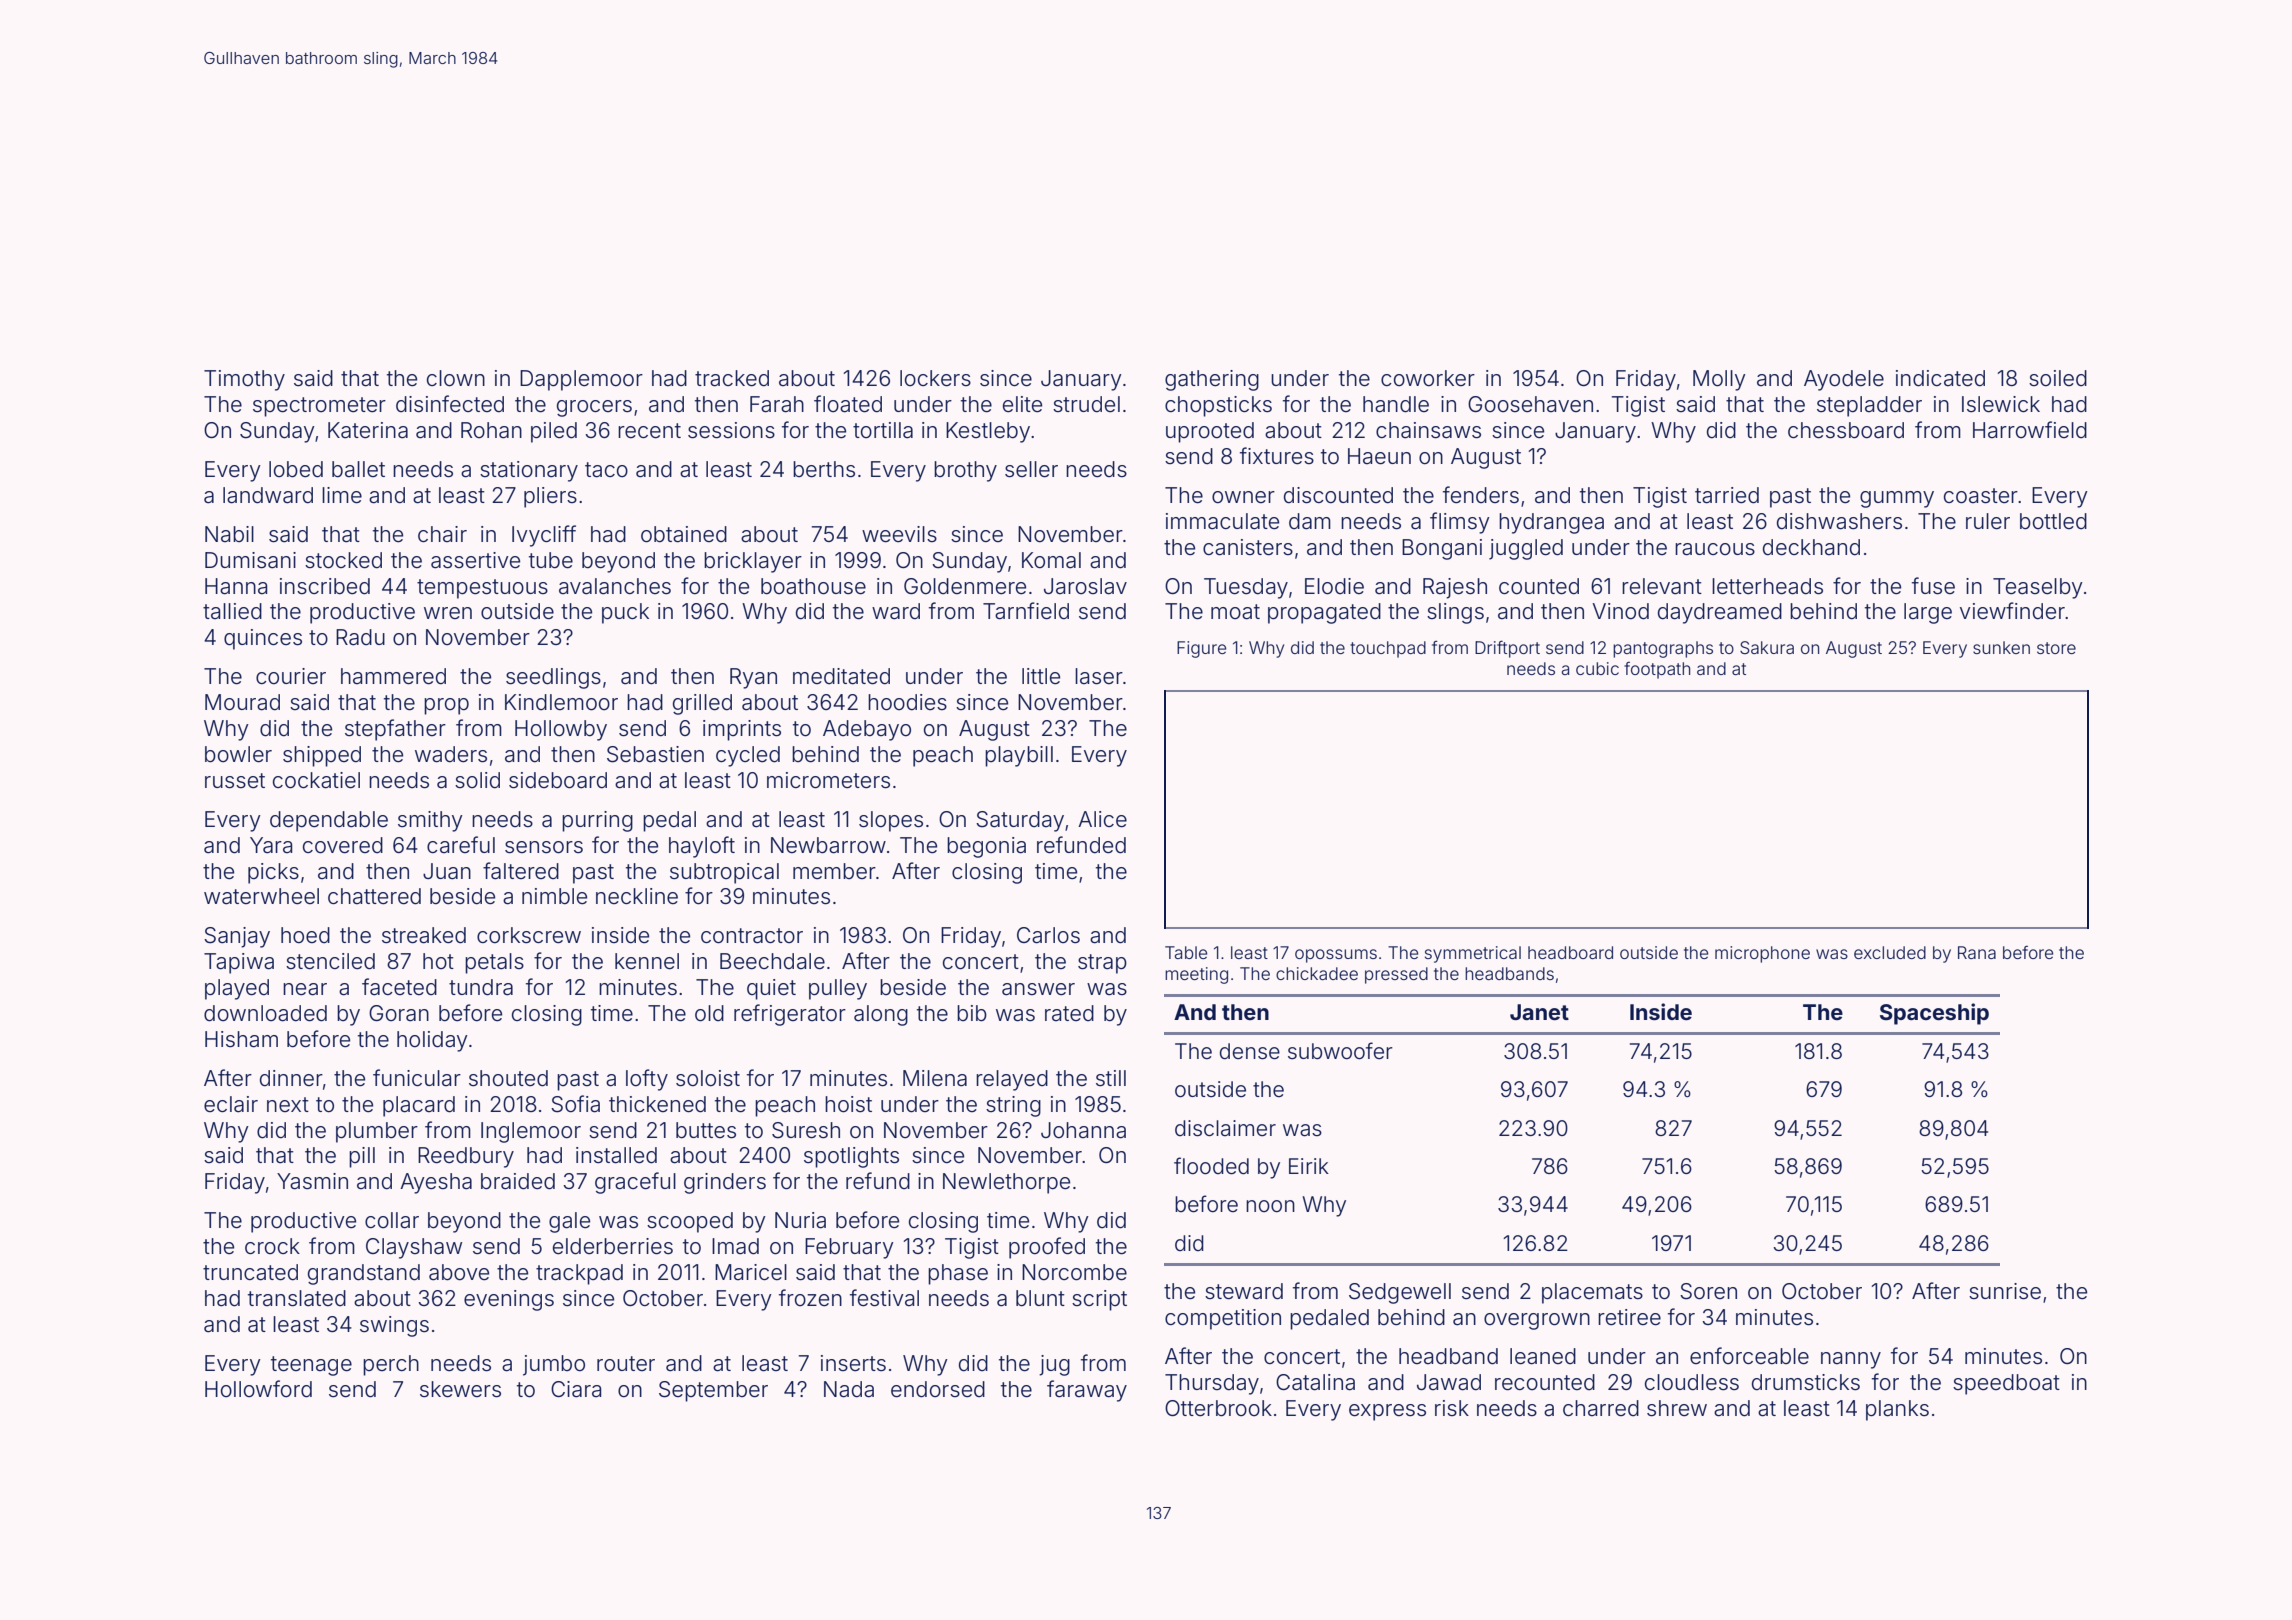 This image has height=1620, width=2292. Describe the element at coordinates (1977, 952) in the image. I see `Rana` at that location.
